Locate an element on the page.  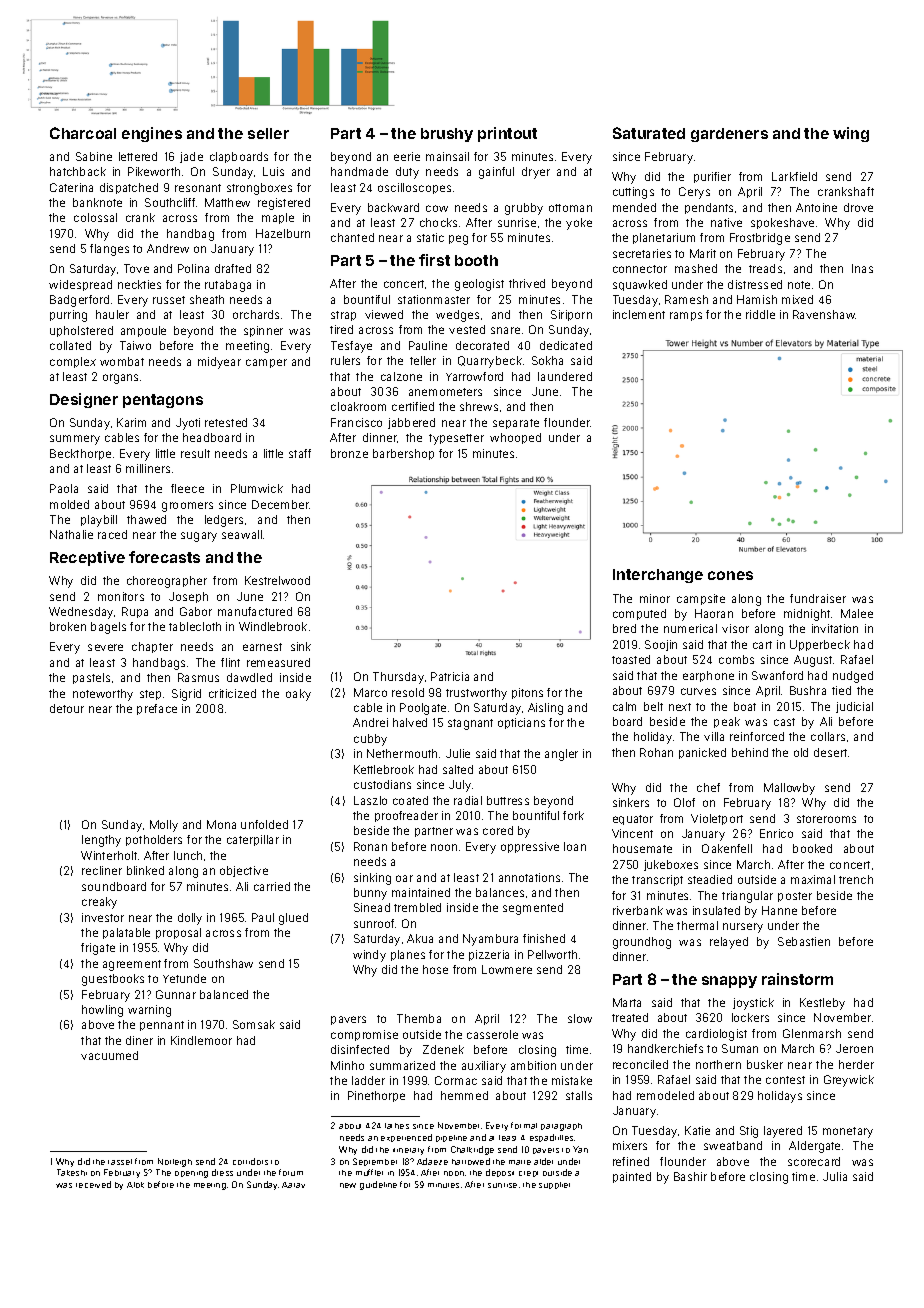
hatchback is located at coordinates (78, 171).
